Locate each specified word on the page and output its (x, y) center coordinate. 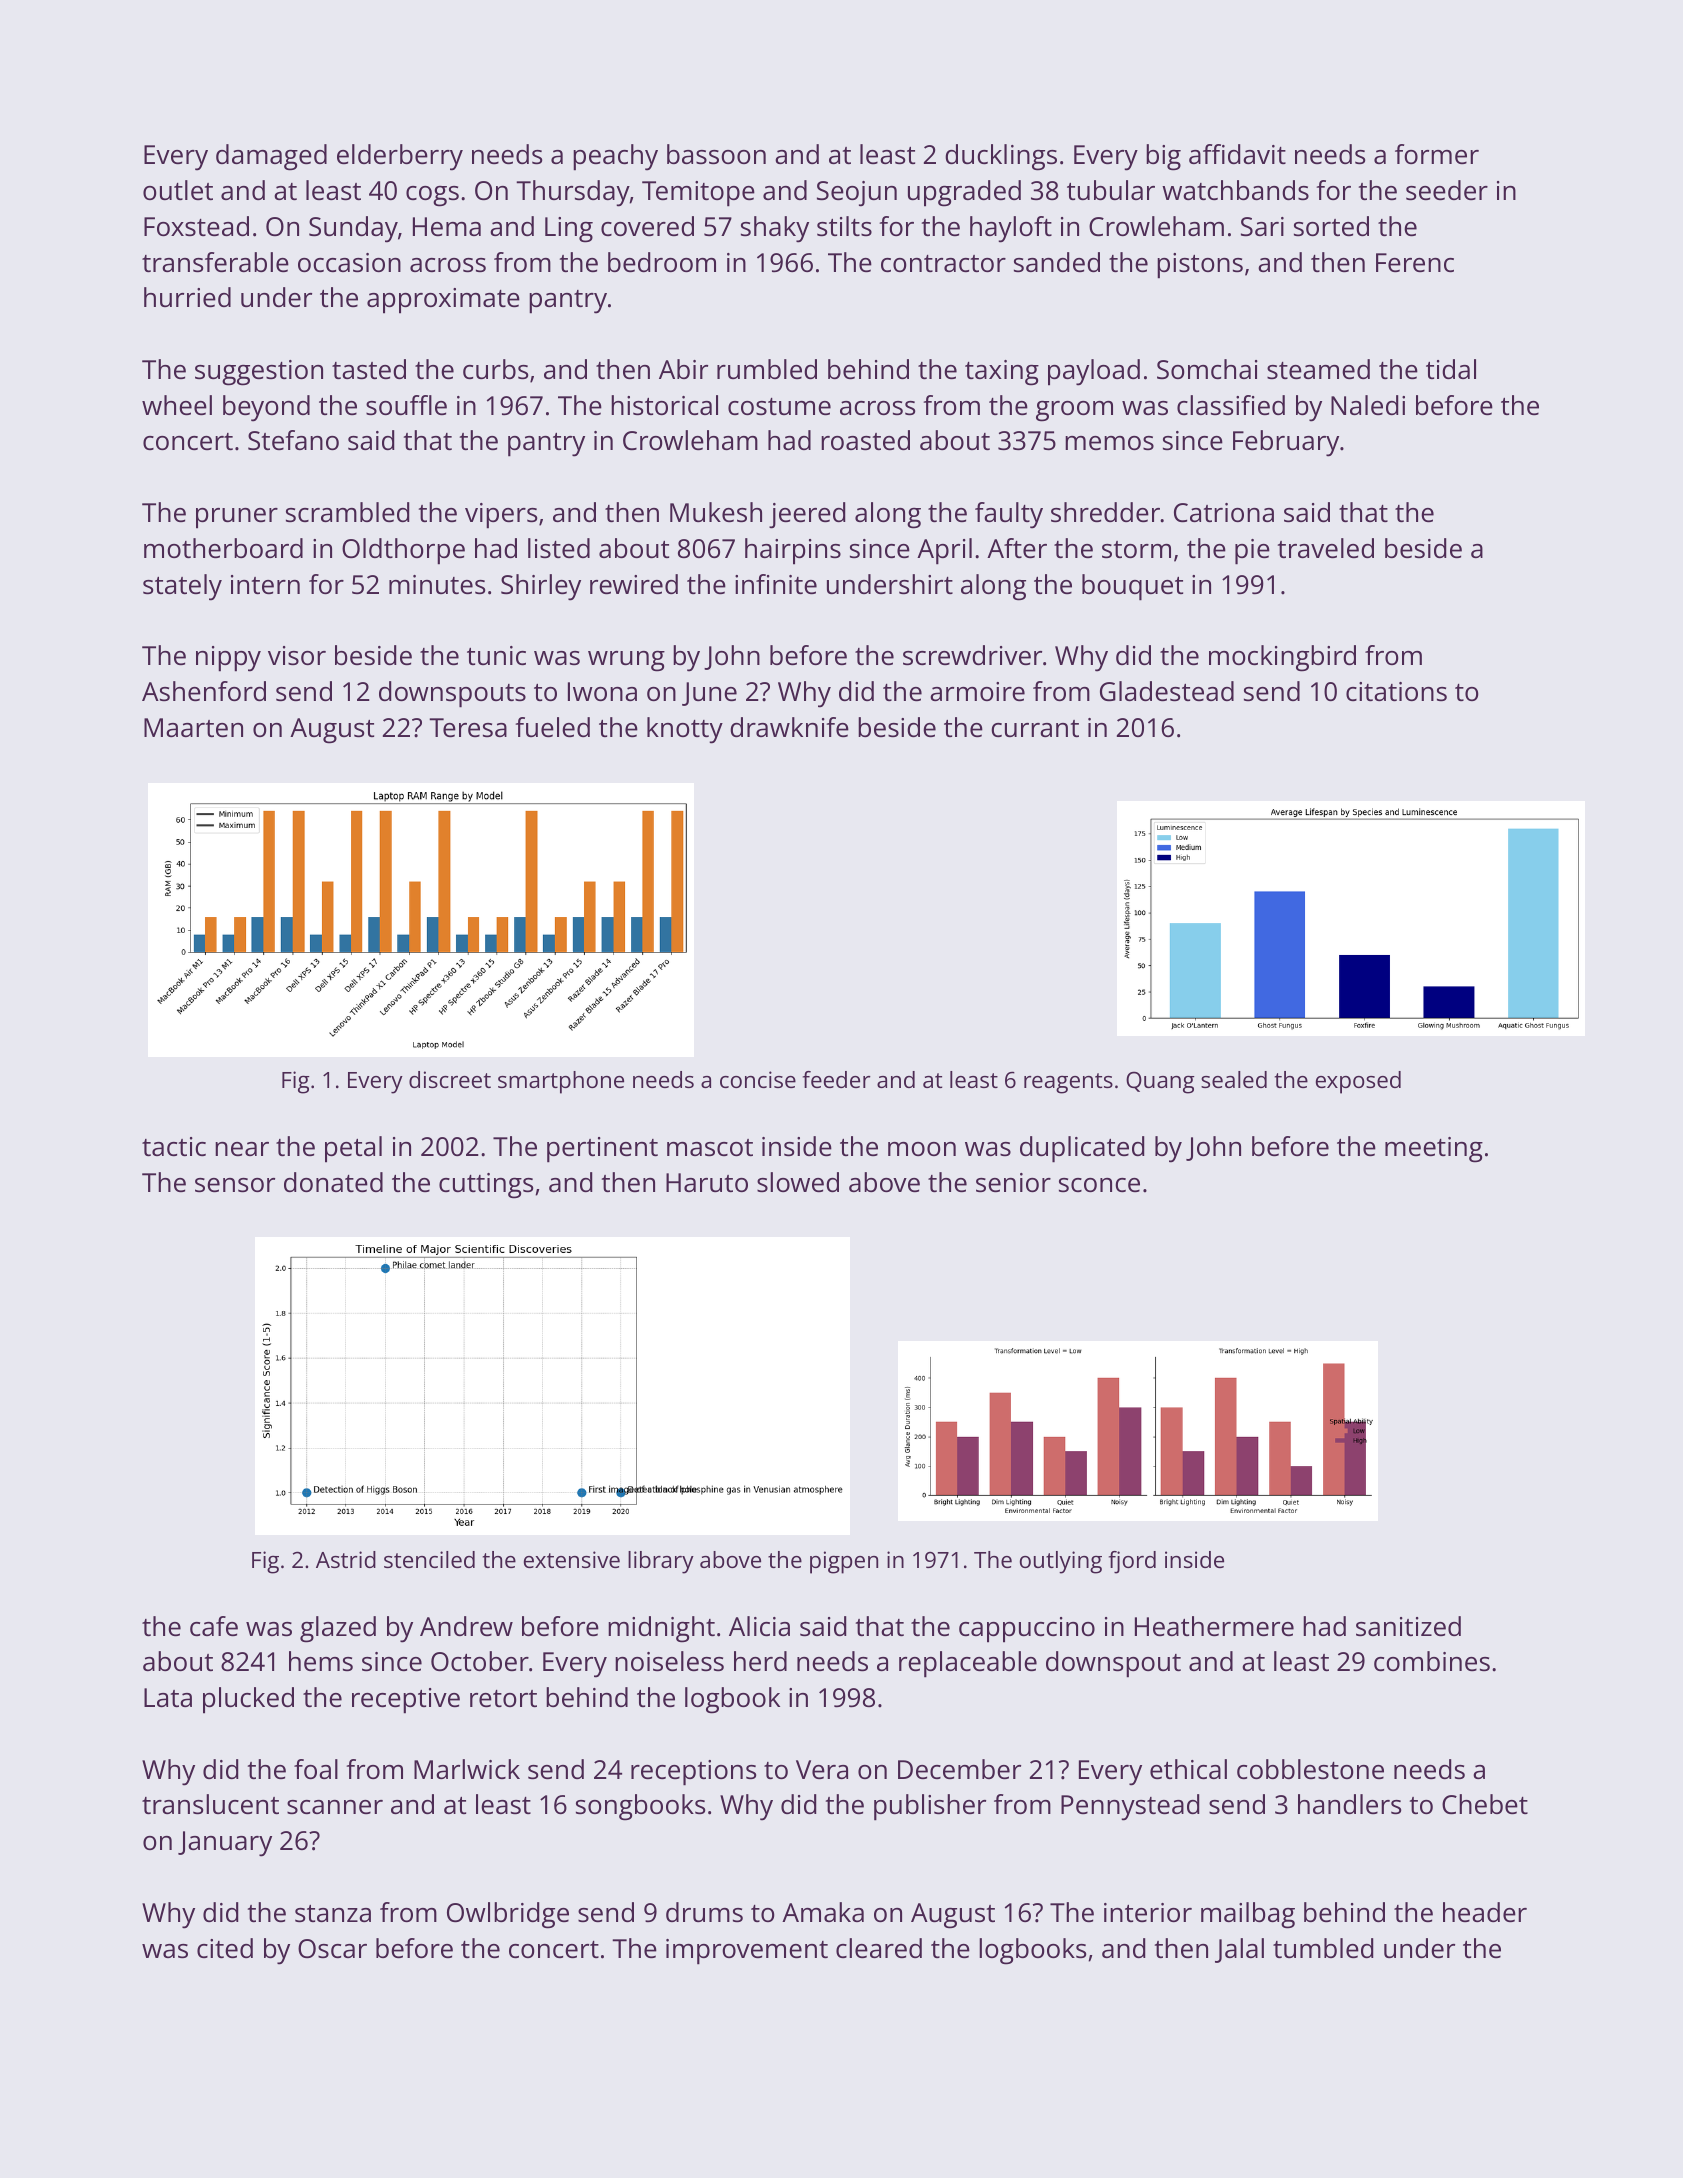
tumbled (1323, 1948)
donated (333, 1182)
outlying (1061, 1562)
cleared (879, 1948)
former (1437, 154)
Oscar (332, 1948)
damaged (271, 157)
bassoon (716, 154)
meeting (1434, 1150)
